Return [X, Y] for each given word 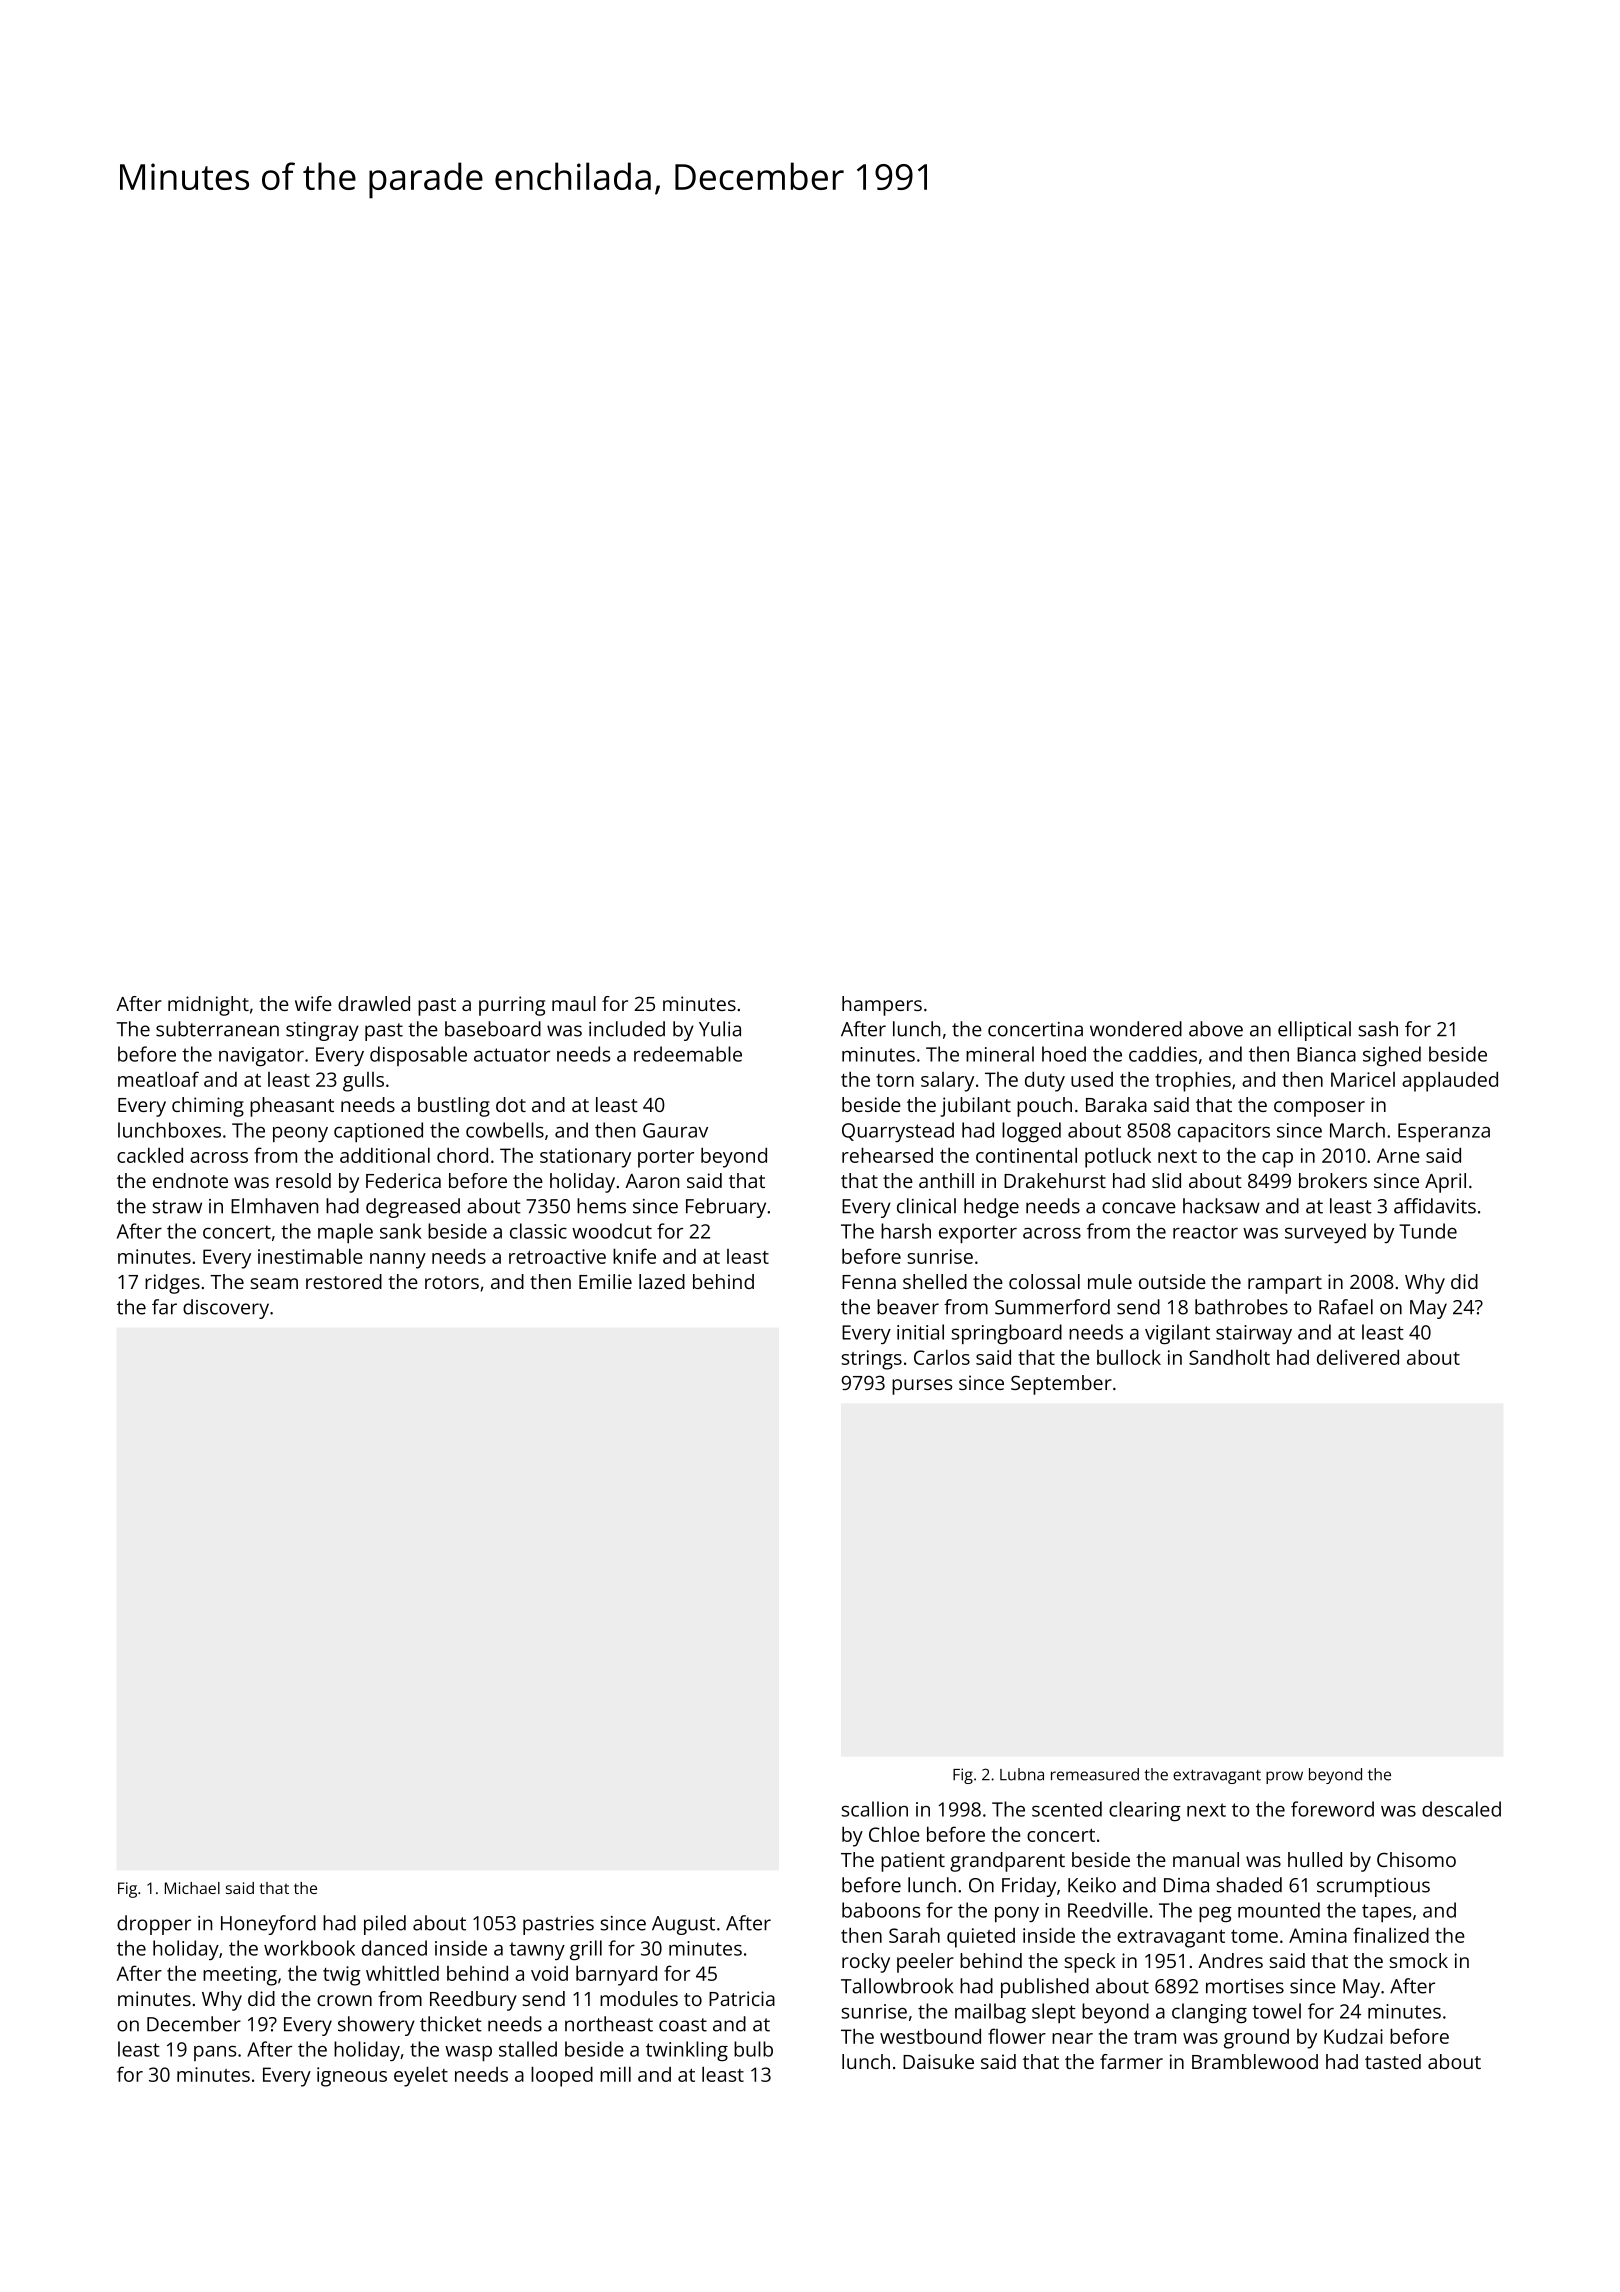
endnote [190, 1180]
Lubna [1022, 1774]
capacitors [1224, 1132]
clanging [1209, 2013]
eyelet [421, 2077]
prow [1284, 1777]
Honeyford [268, 1925]
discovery [226, 1309]
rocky [866, 1963]
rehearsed [887, 1155]
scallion [874, 1809]
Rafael [1346, 1307]
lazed [662, 1281]
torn [895, 1080]
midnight [208, 1006]
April [1445, 1183]
